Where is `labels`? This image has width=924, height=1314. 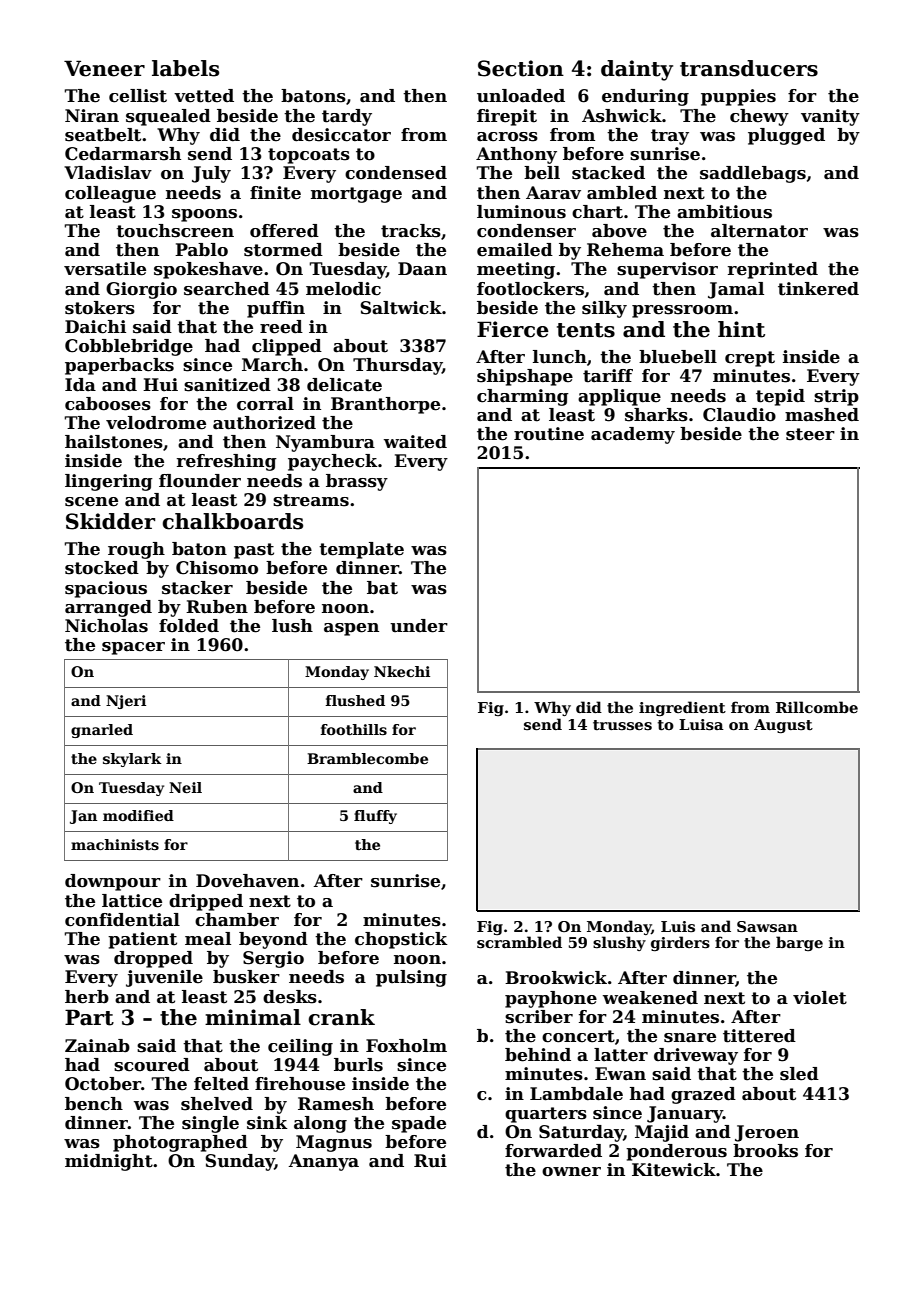
labels is located at coordinates (185, 68).
